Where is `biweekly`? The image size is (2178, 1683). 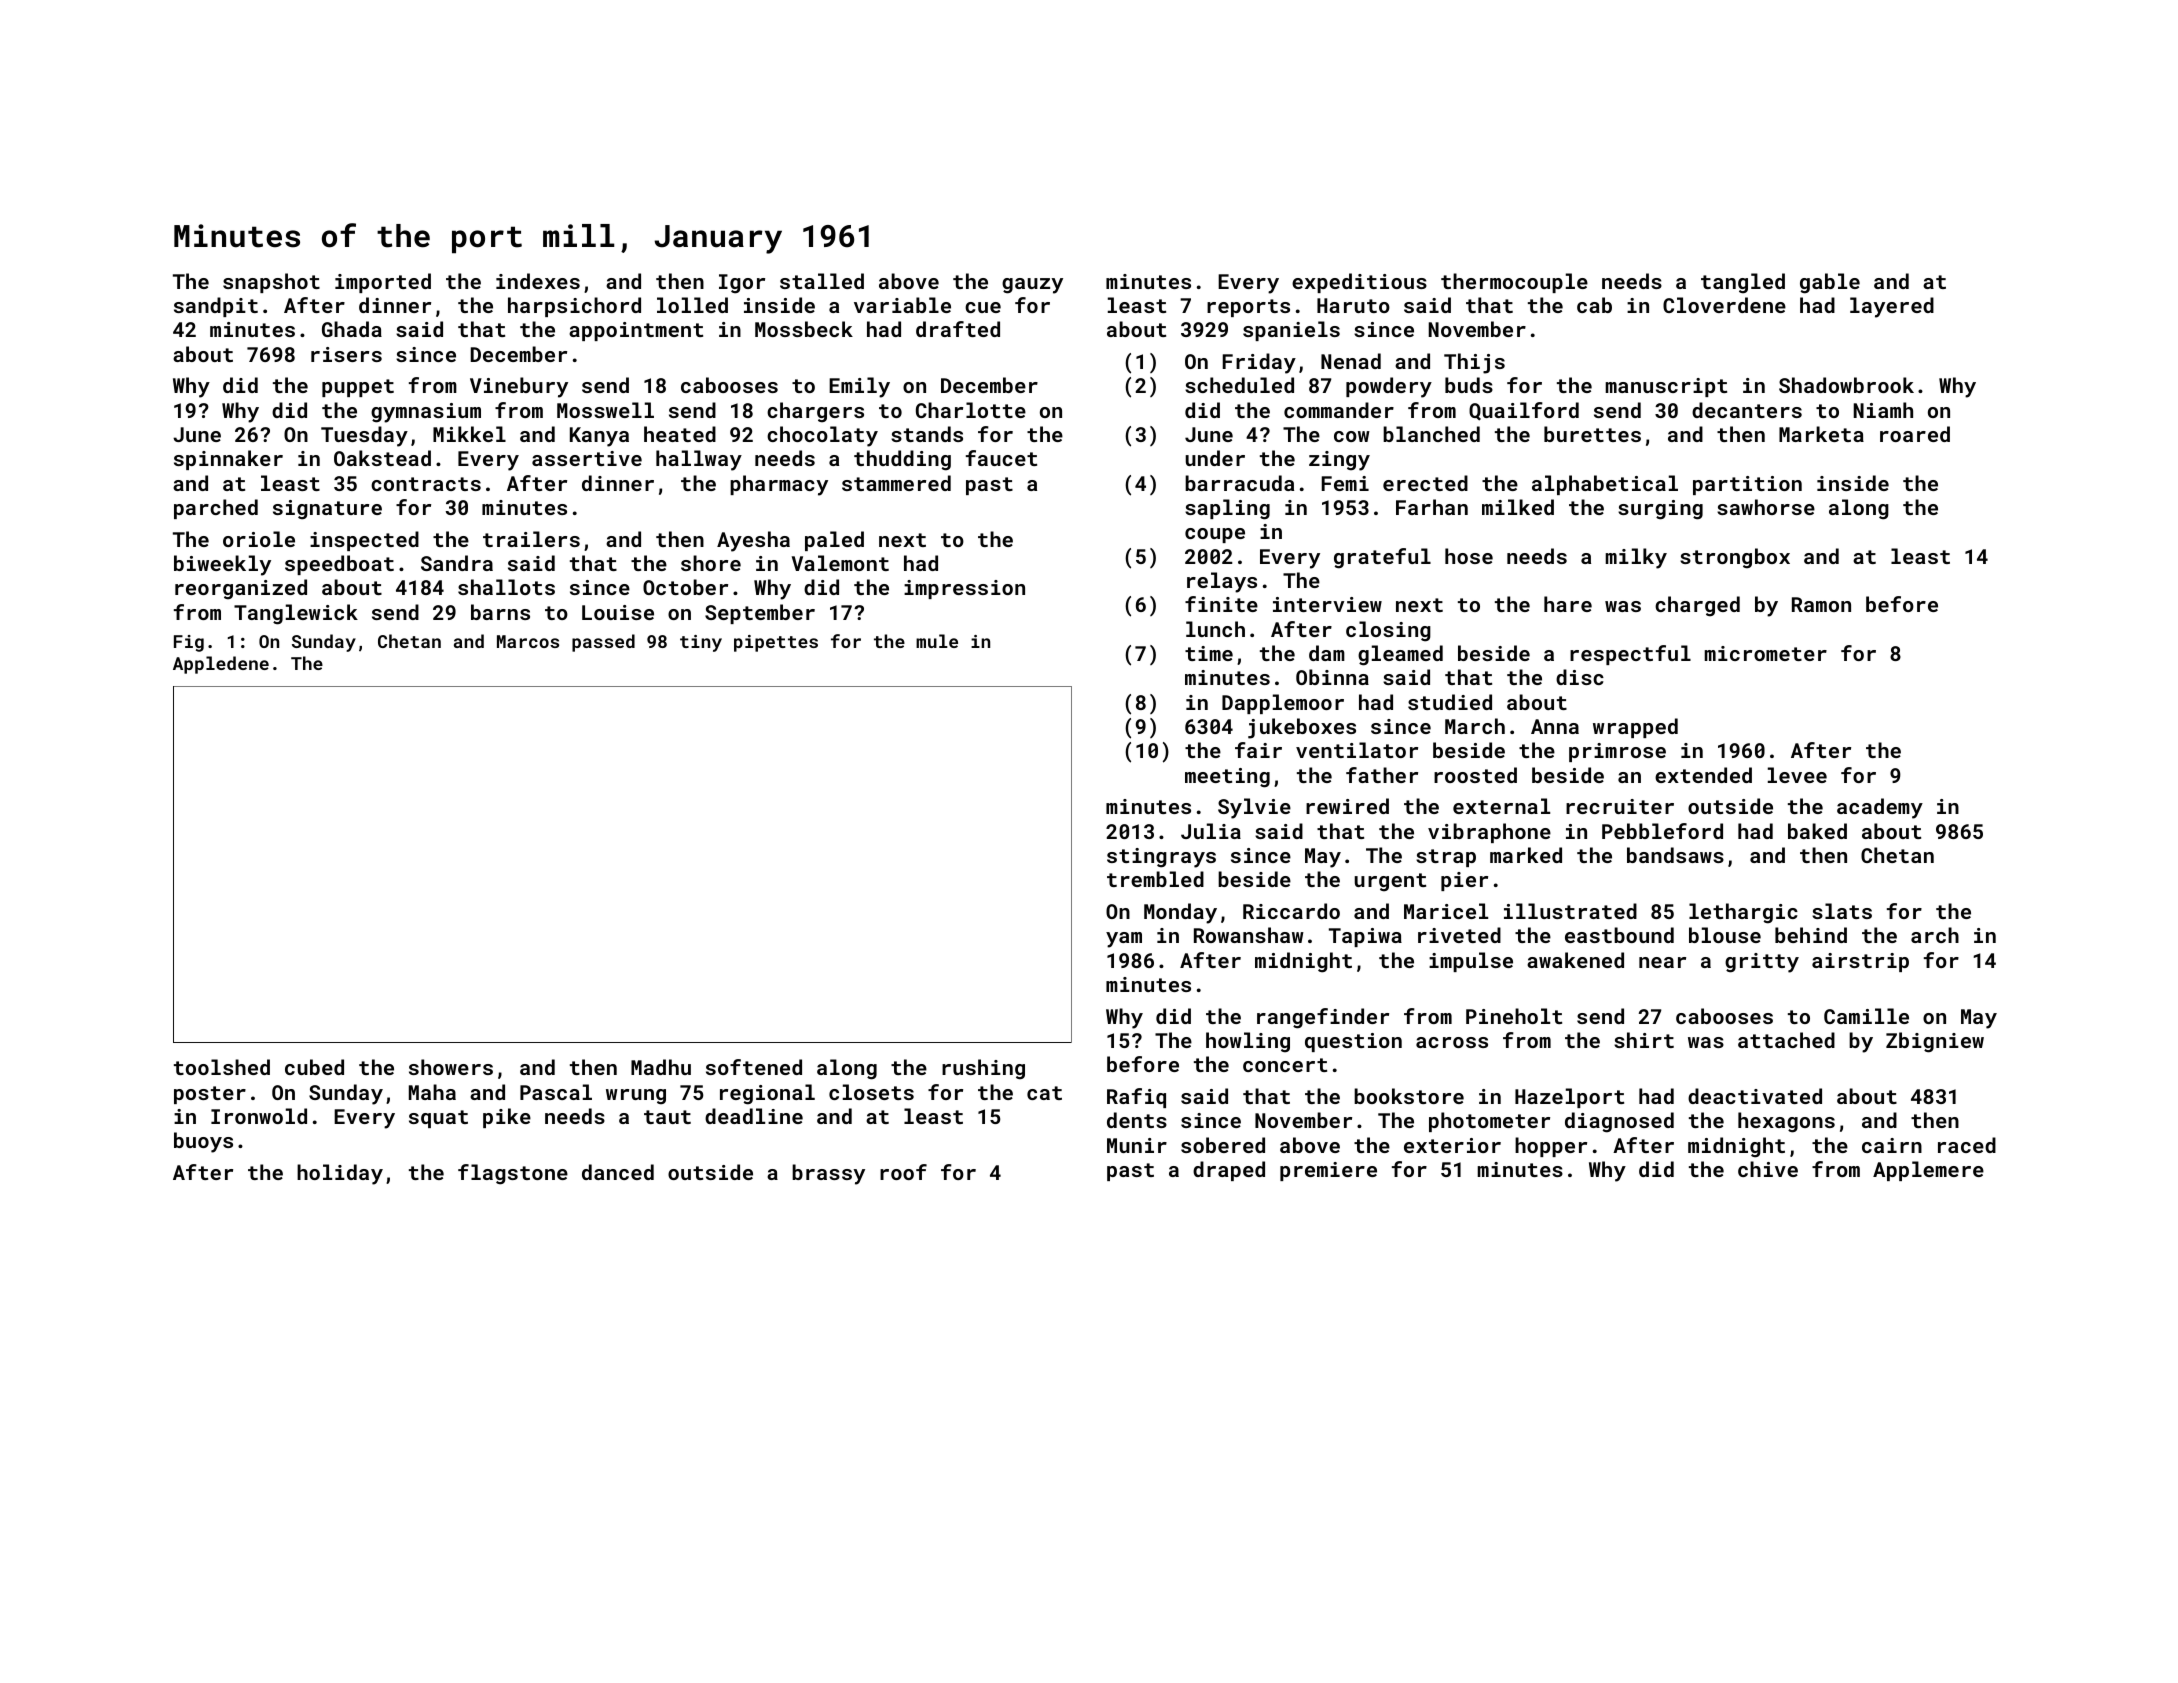 biweekly is located at coordinates (222, 565).
